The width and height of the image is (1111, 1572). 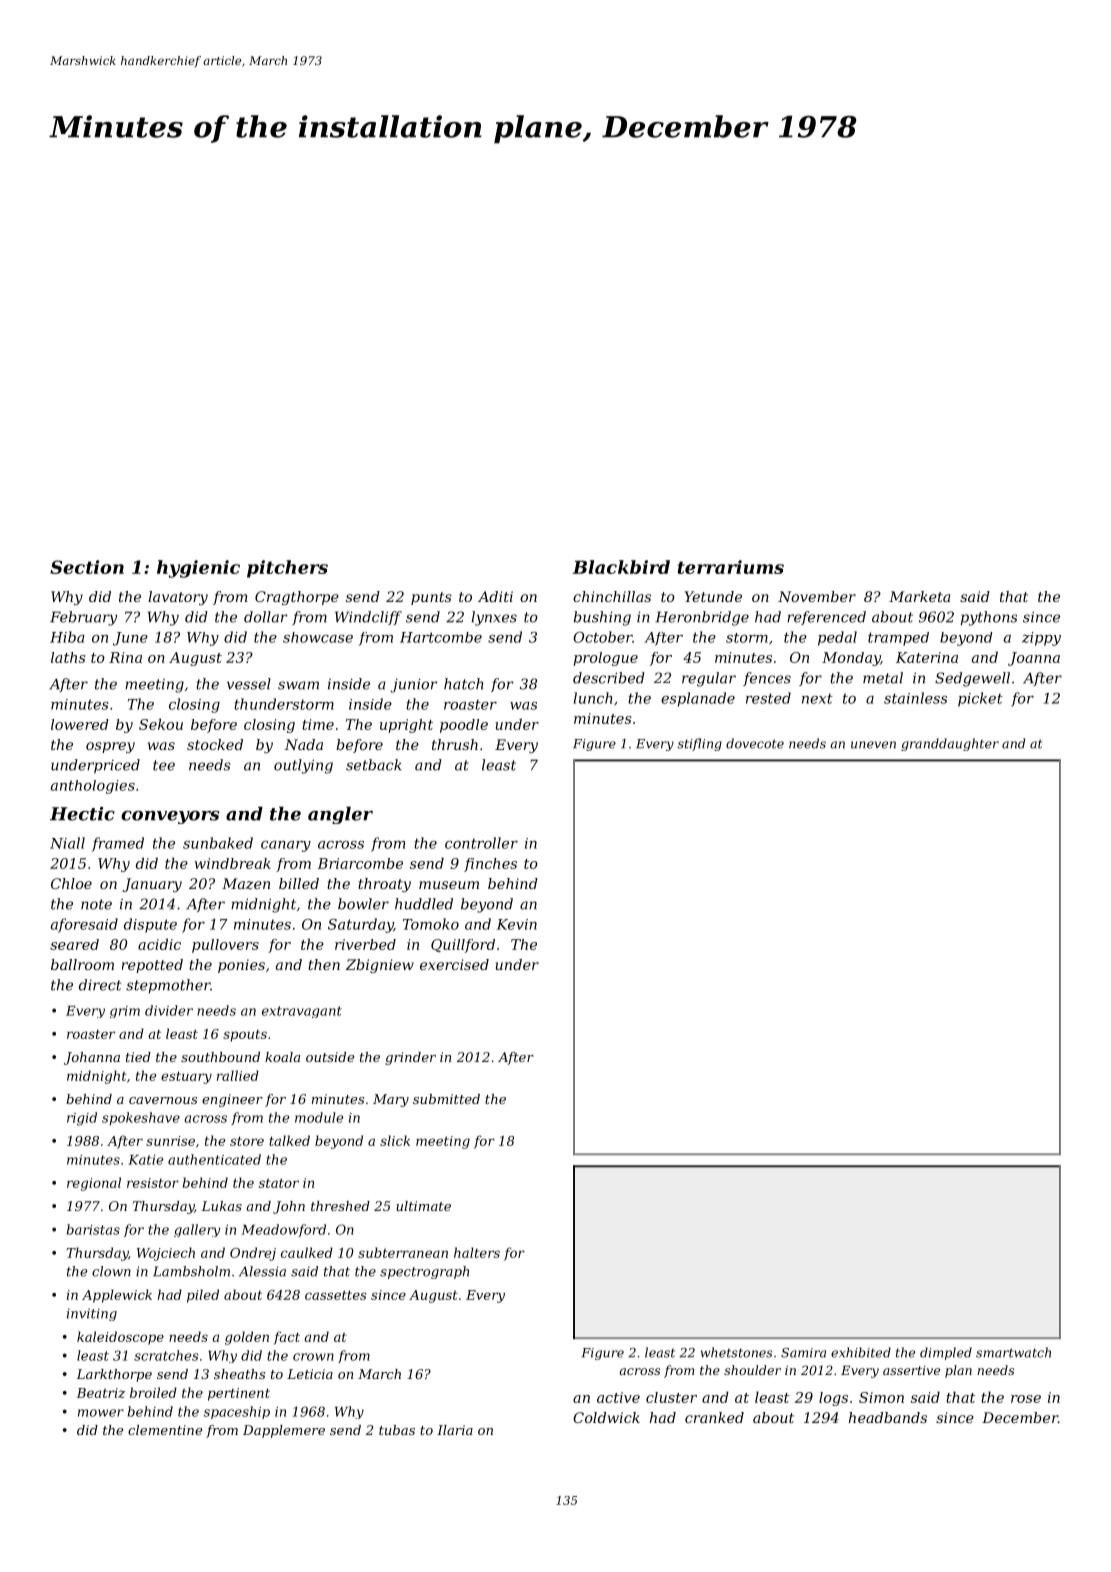 I want to click on Marketa, so click(x=919, y=596).
